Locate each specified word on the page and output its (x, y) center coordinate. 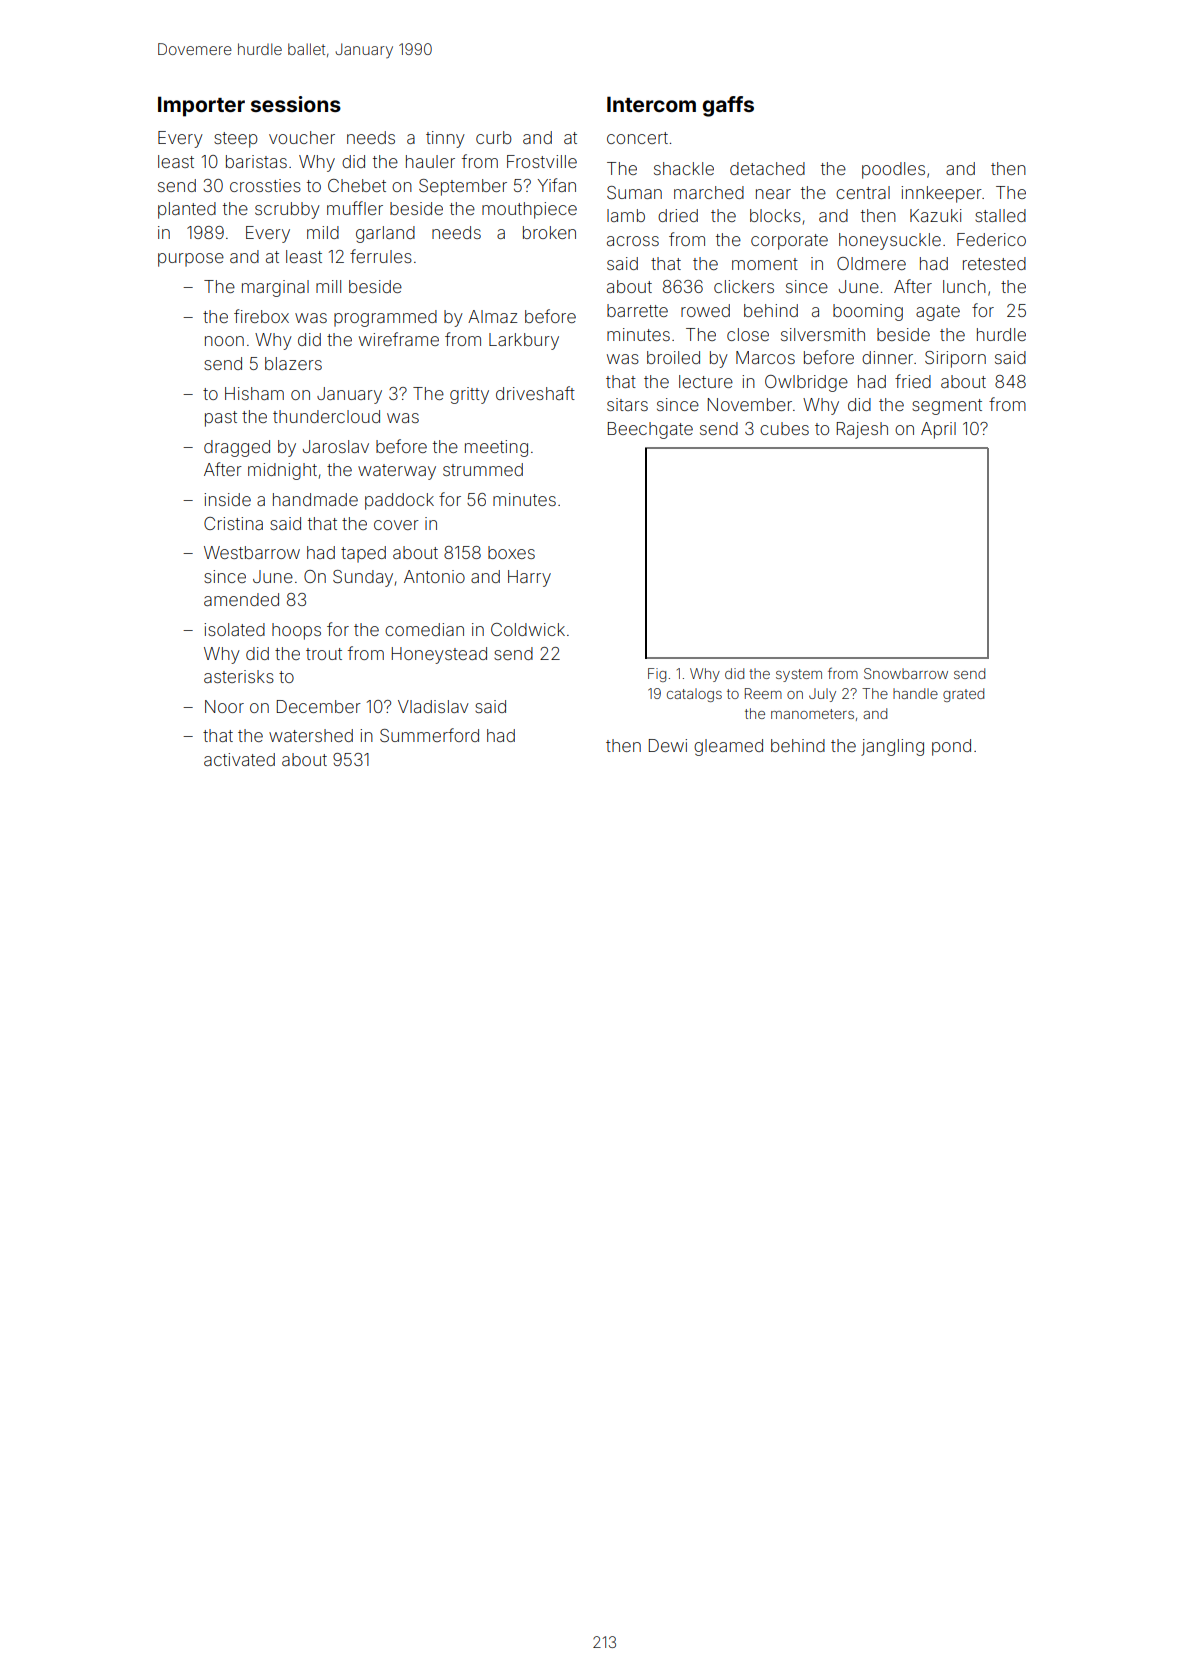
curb (494, 137)
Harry (529, 578)
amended (241, 599)
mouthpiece (529, 210)
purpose (191, 260)
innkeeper (941, 194)
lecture (706, 381)
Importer (201, 106)
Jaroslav (336, 446)
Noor (224, 706)
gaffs (728, 106)
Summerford (429, 735)
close (748, 334)
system (799, 675)
